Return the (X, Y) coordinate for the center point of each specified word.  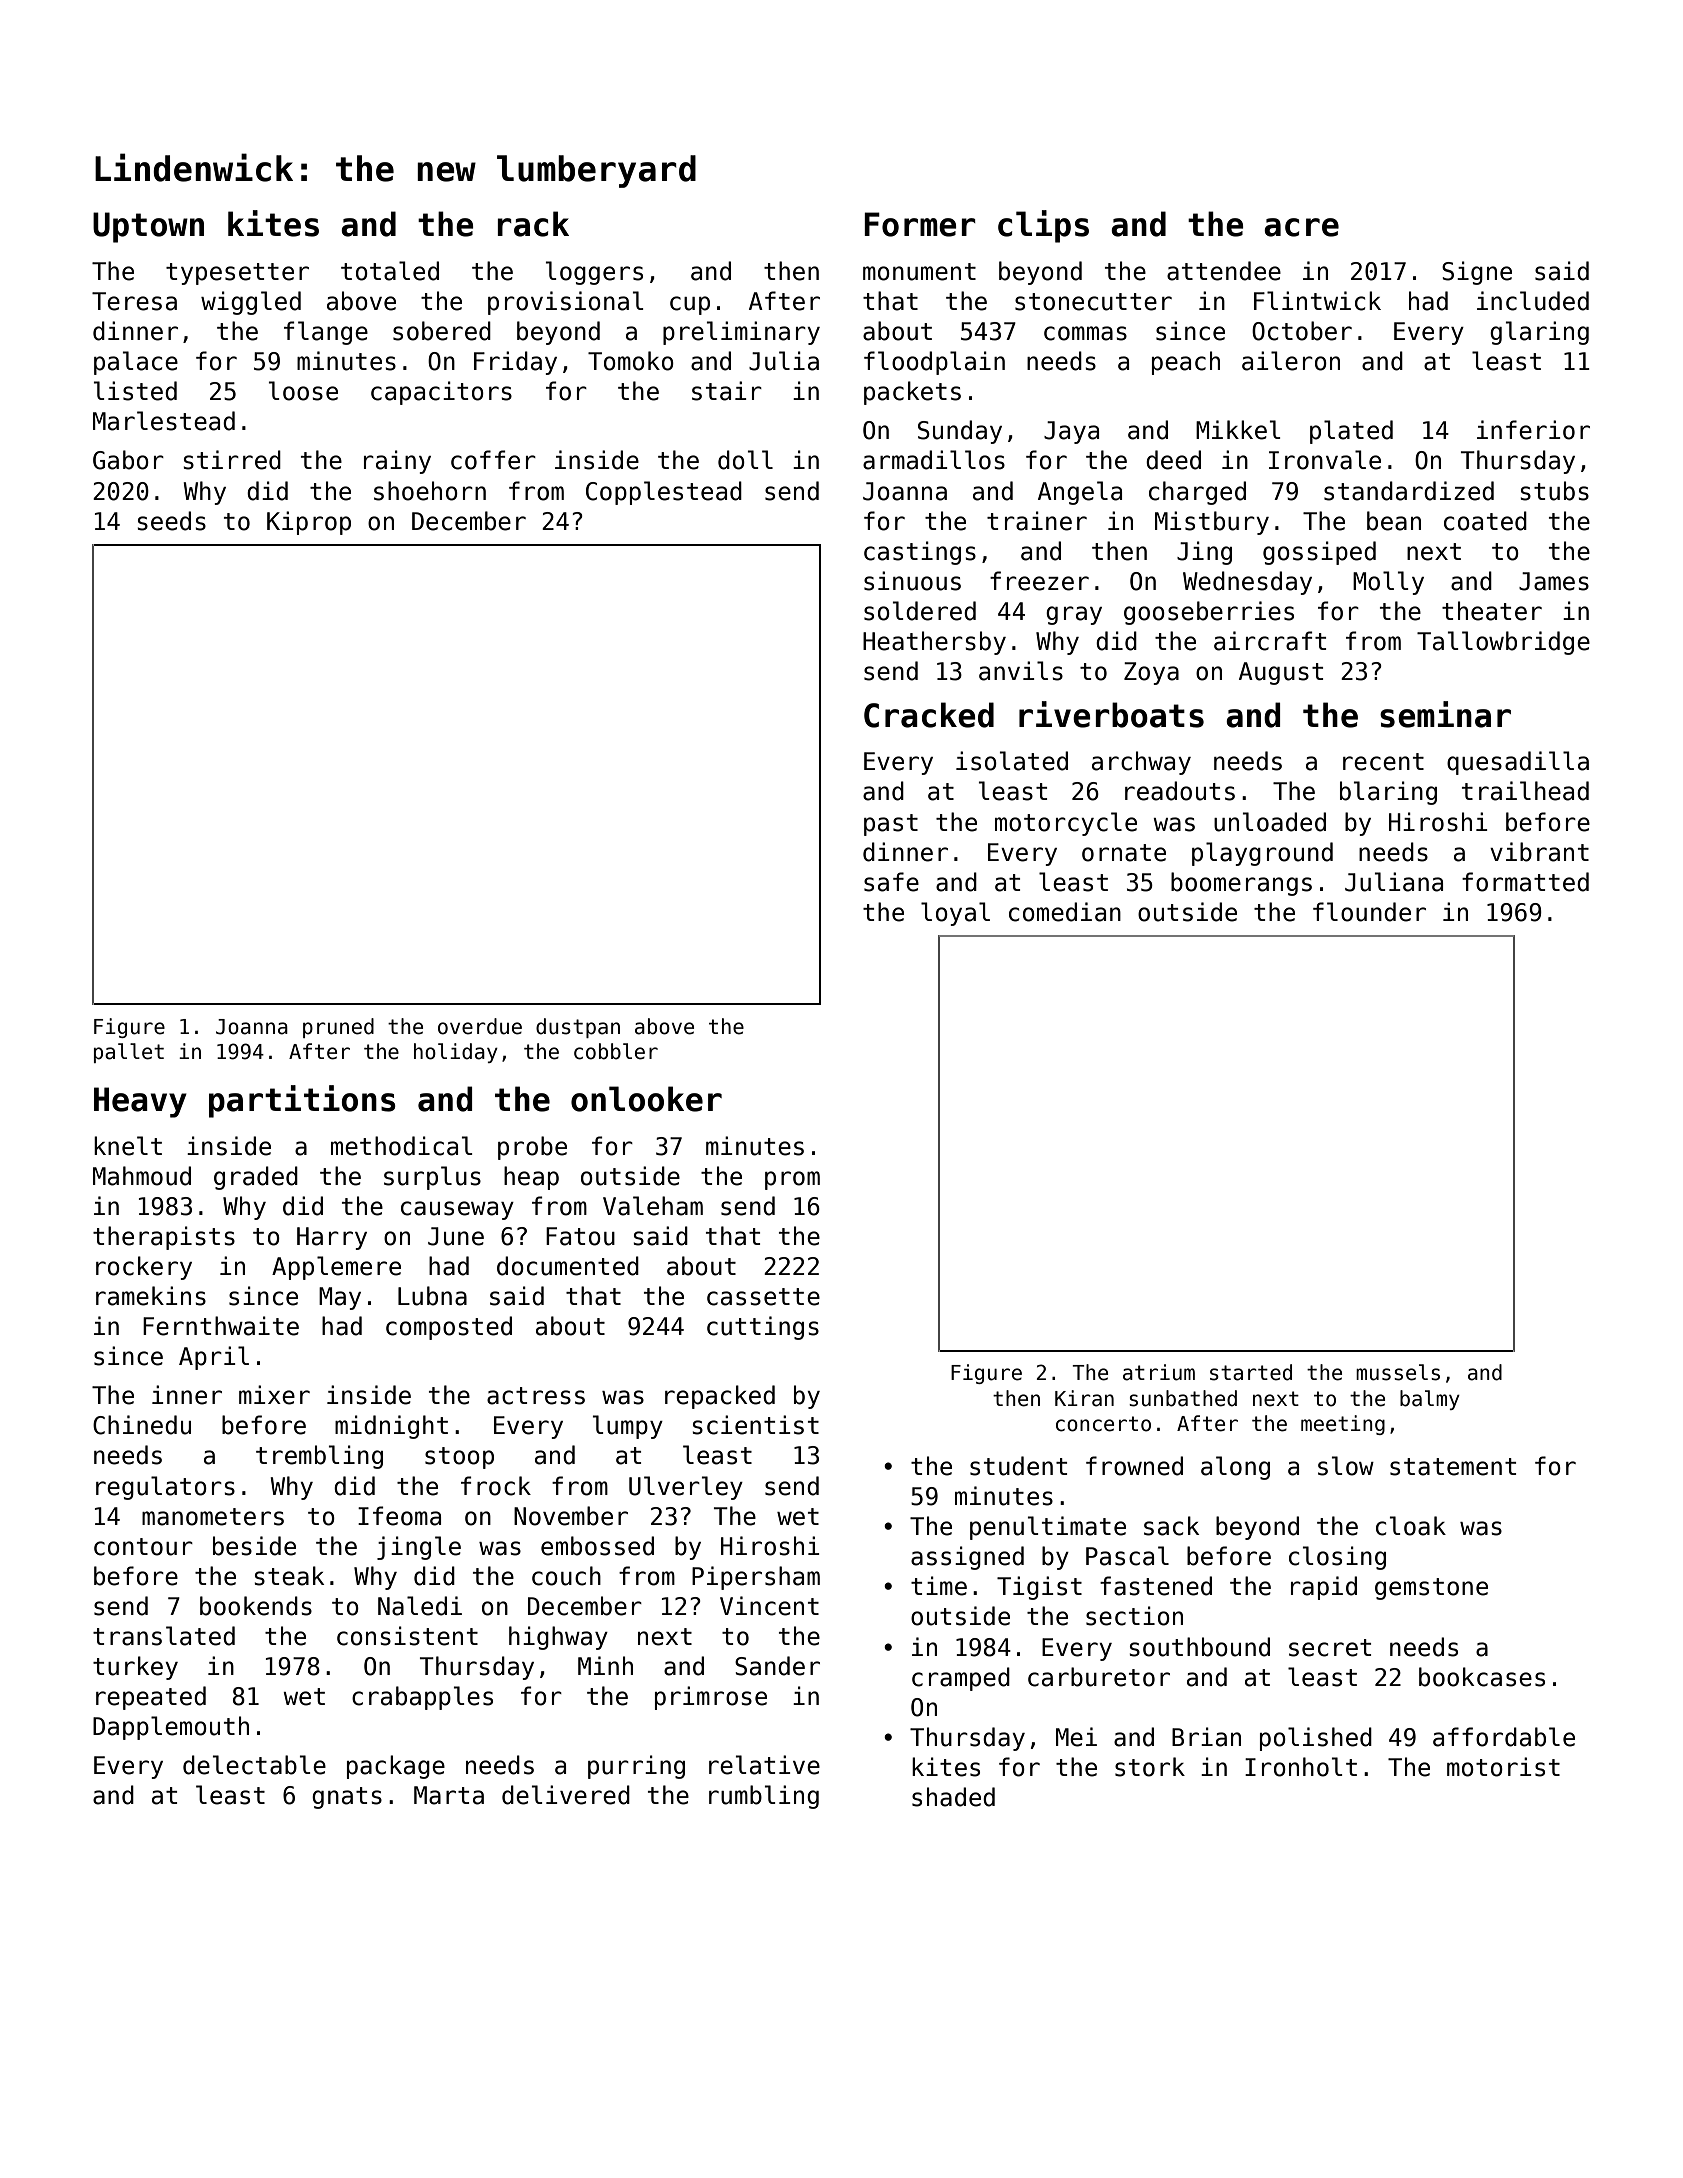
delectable (254, 1765)
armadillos (934, 460)
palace (136, 363)
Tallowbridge (1503, 643)
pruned (338, 1028)
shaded (953, 1797)
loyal (955, 914)
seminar (1445, 714)
